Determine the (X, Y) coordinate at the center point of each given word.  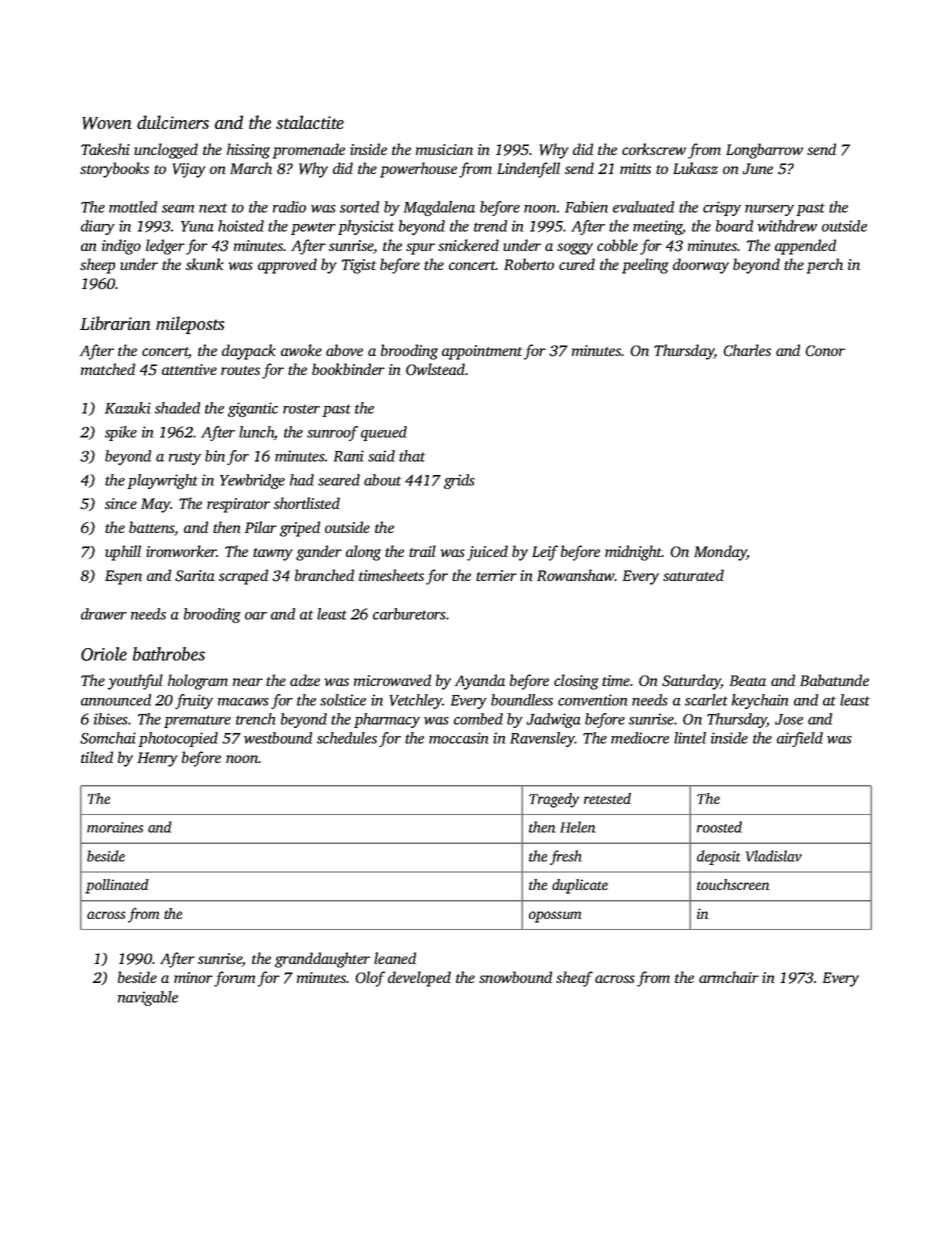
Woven (107, 123)
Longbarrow (764, 151)
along (363, 553)
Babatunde (834, 680)
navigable (148, 998)
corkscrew (654, 149)
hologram (198, 682)
